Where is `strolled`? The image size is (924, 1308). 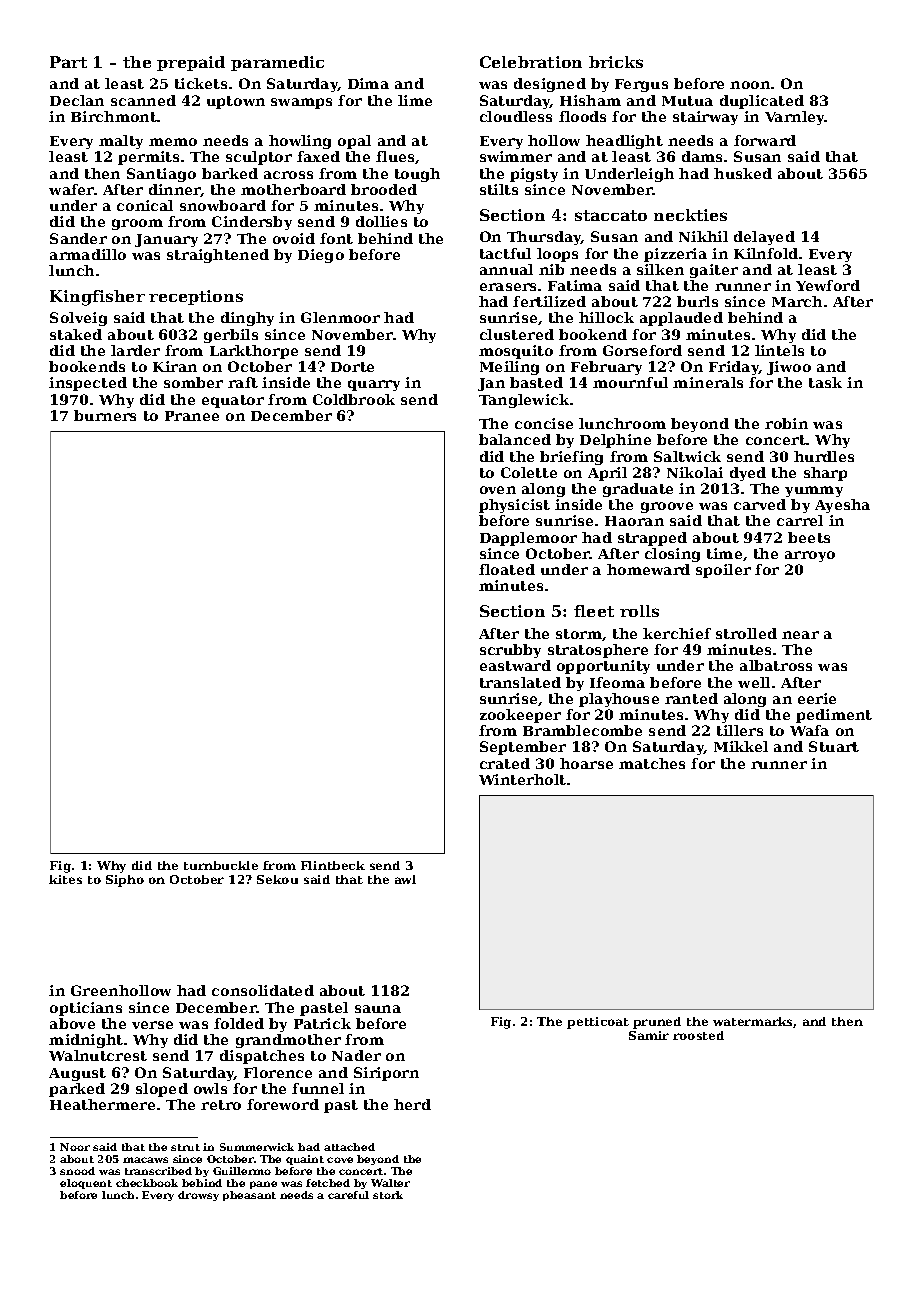
strolled is located at coordinates (746, 633).
